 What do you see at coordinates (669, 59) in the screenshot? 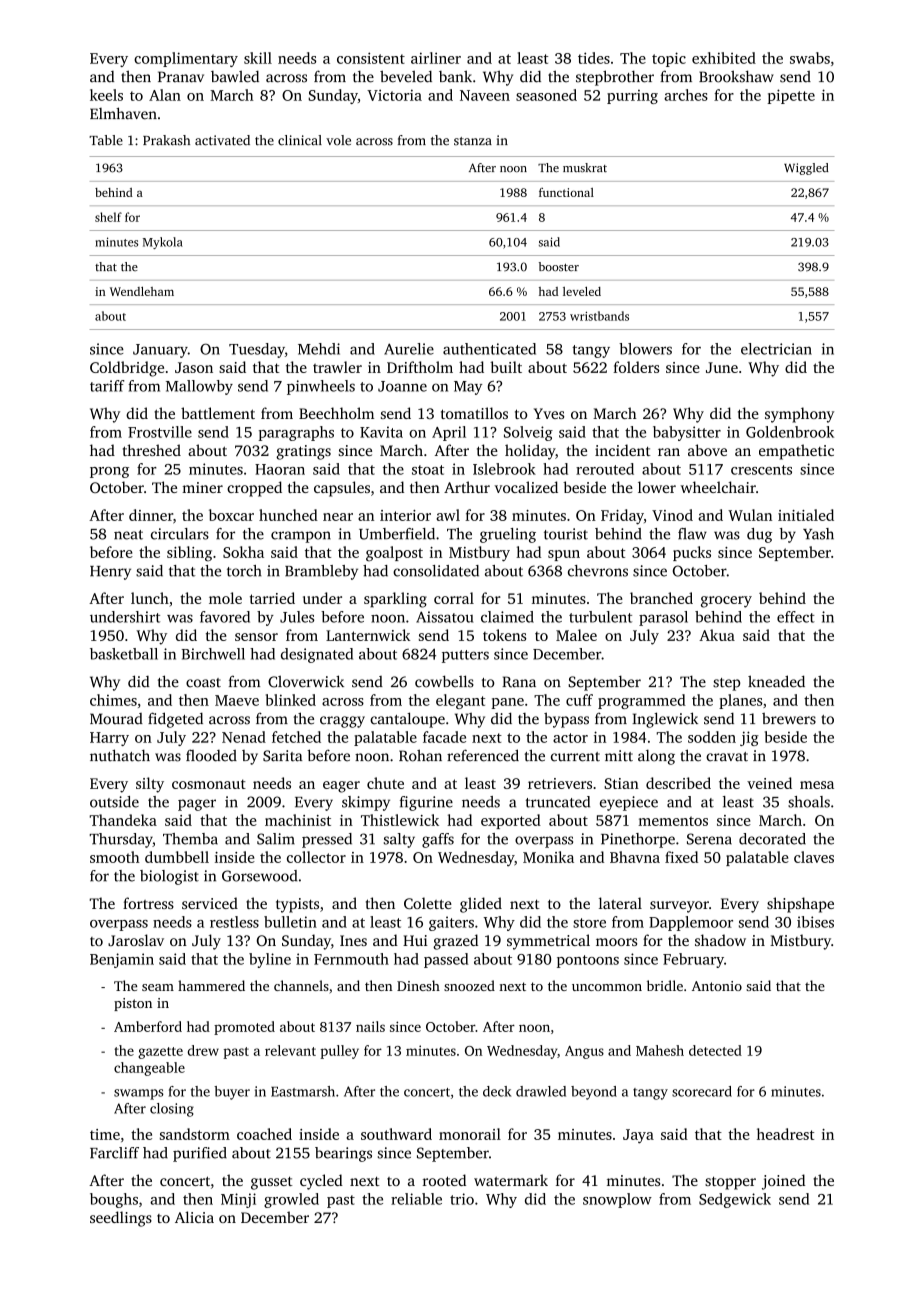
I see `topic` at bounding box center [669, 59].
